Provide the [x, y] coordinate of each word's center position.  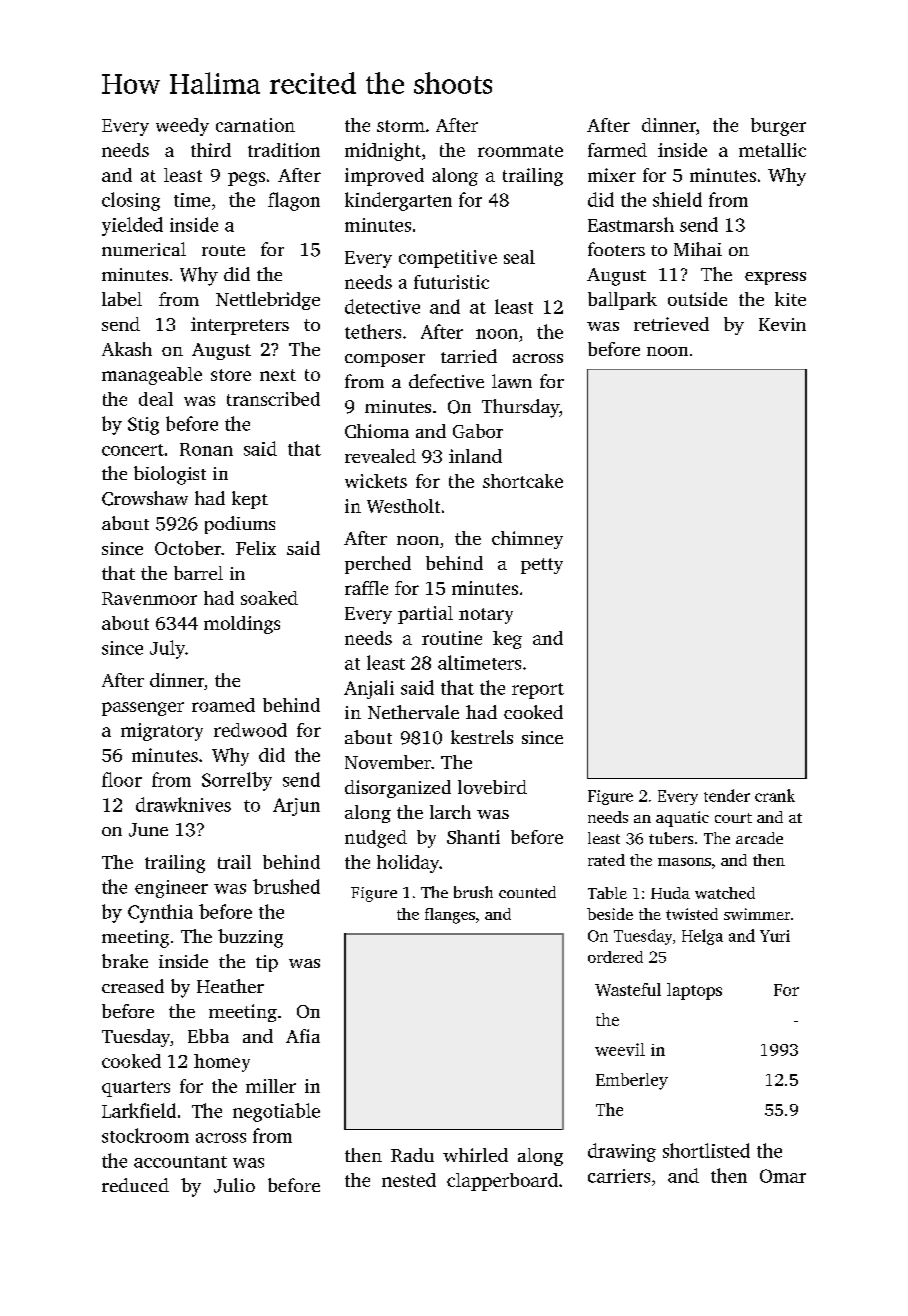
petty [542, 566]
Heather [230, 986]
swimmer [757, 914]
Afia [303, 1036]
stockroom [145, 1135]
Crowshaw [145, 498]
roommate [520, 151]
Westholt [403, 506]
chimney [527, 540]
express [775, 278]
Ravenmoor [149, 598]
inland [475, 456]
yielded [132, 226]
